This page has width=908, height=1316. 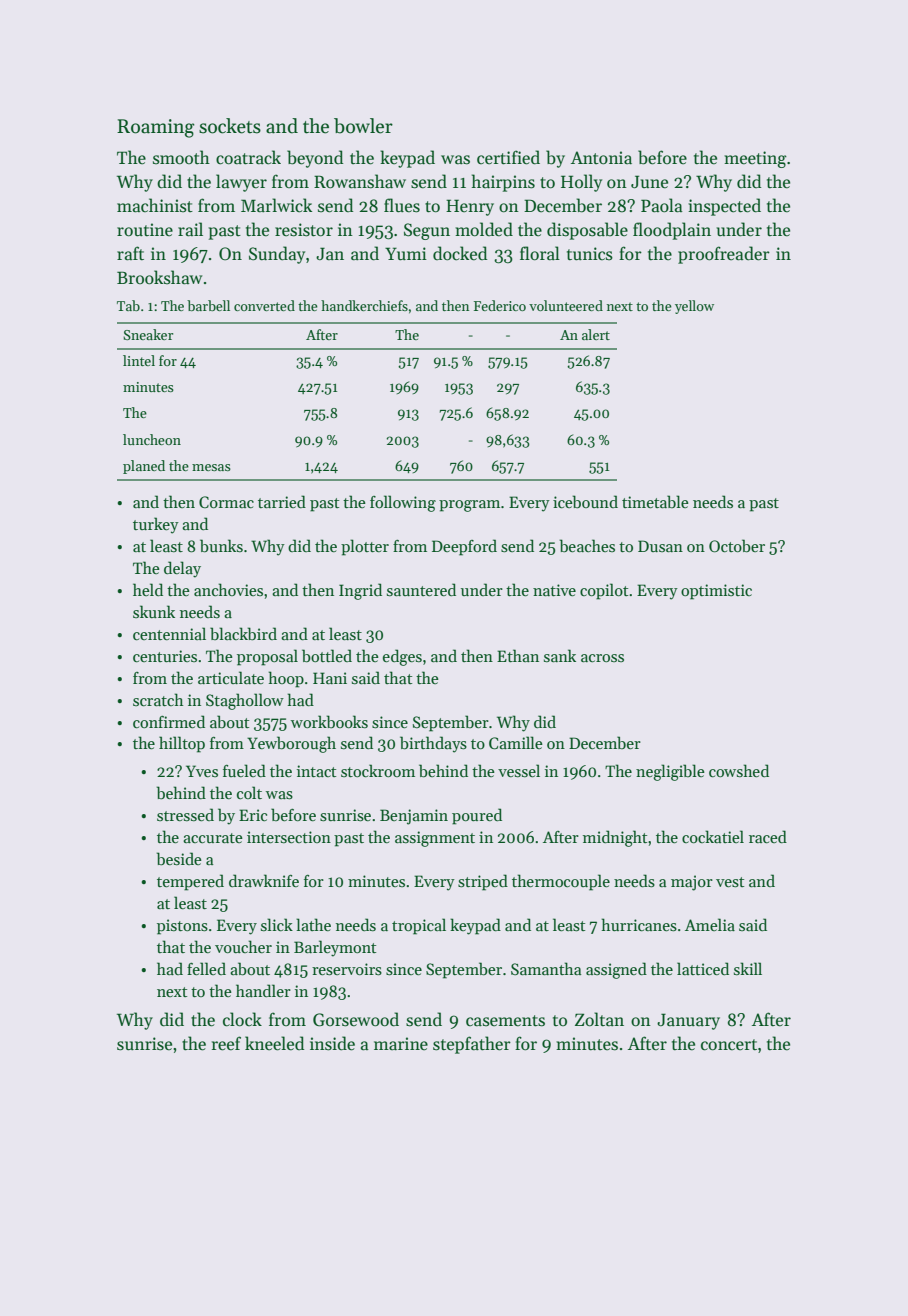 I want to click on vest, so click(x=730, y=882).
